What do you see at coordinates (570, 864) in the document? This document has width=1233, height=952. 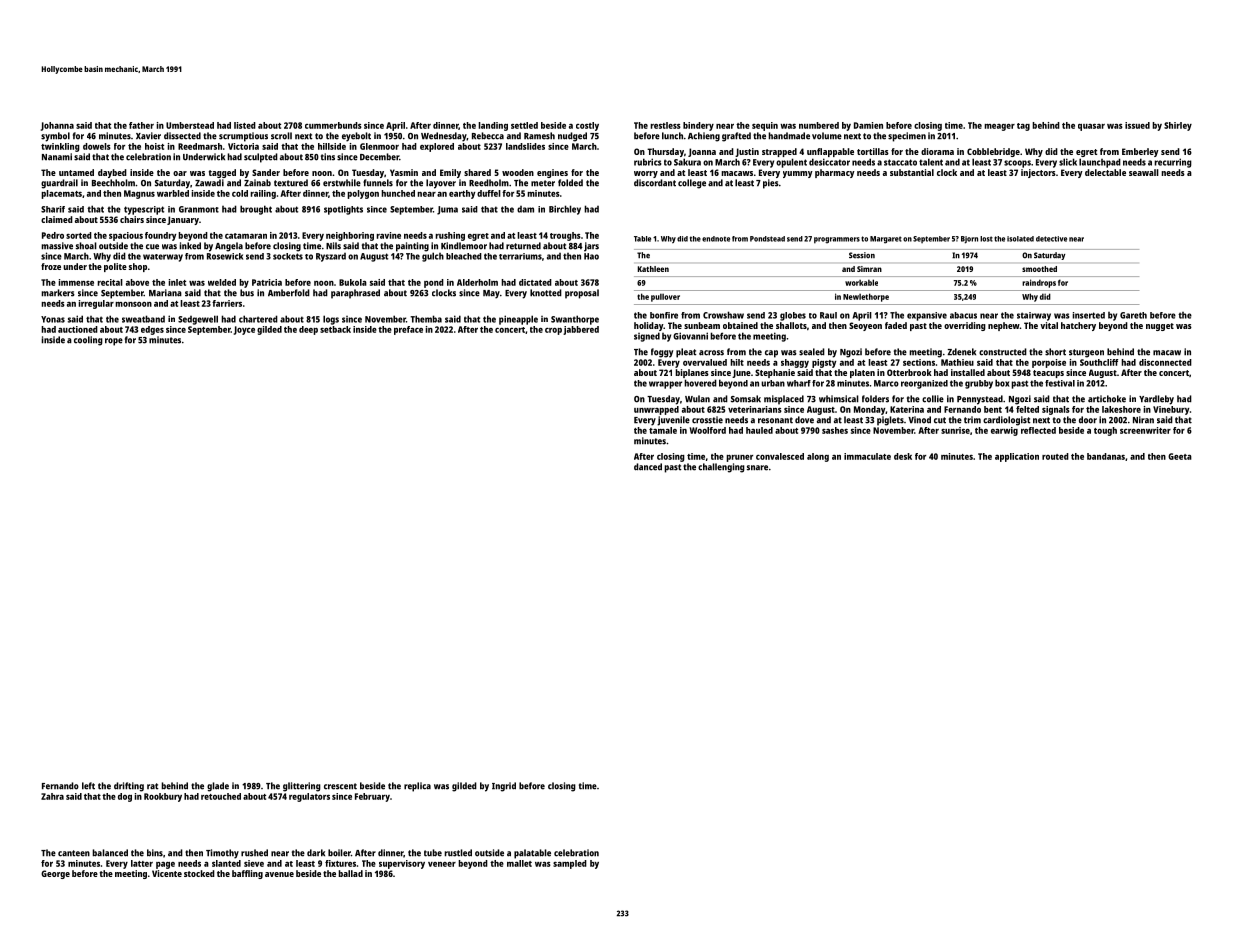 I see `sampled` at bounding box center [570, 864].
